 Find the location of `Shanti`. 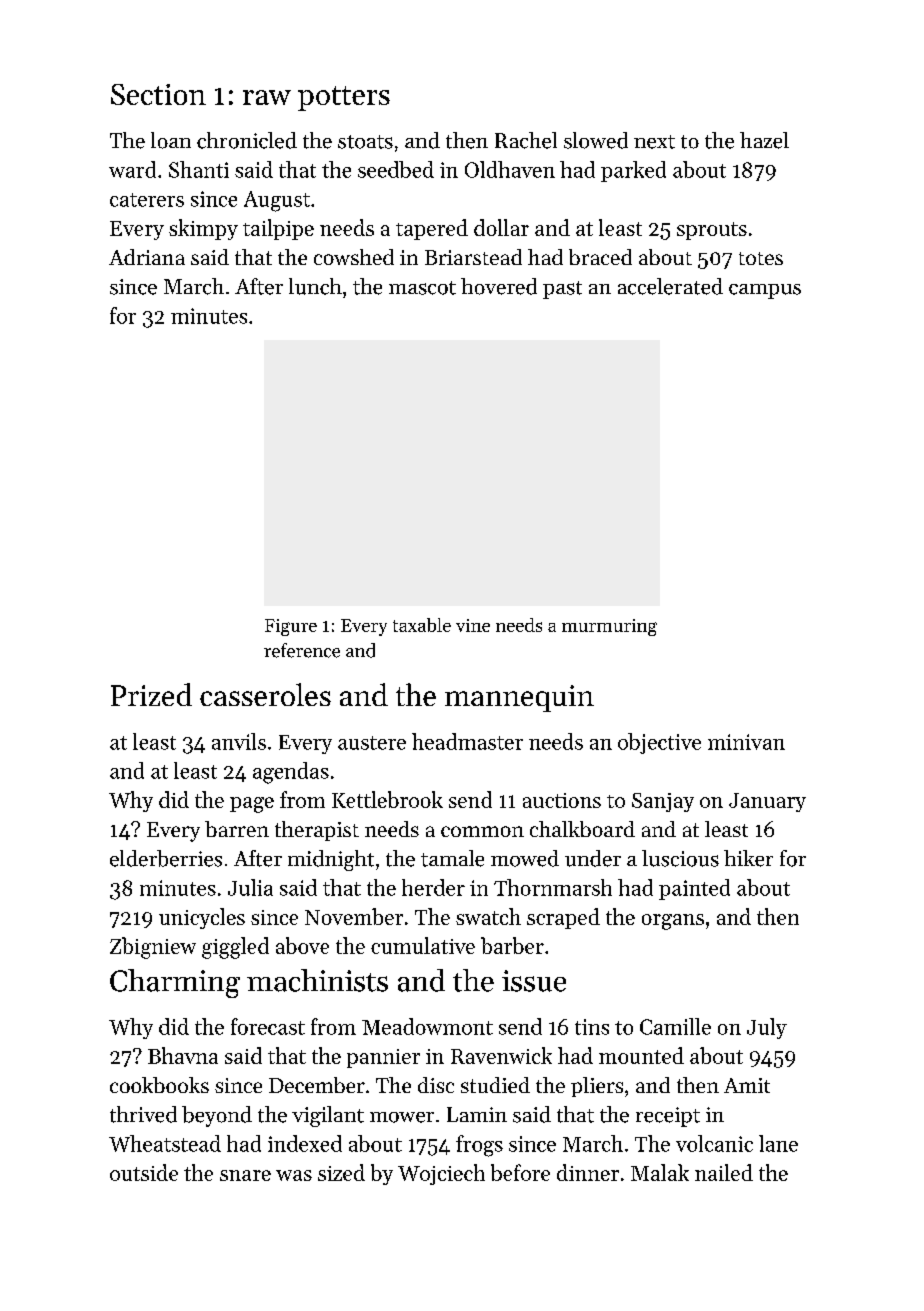

Shanti is located at coordinates (199, 169).
